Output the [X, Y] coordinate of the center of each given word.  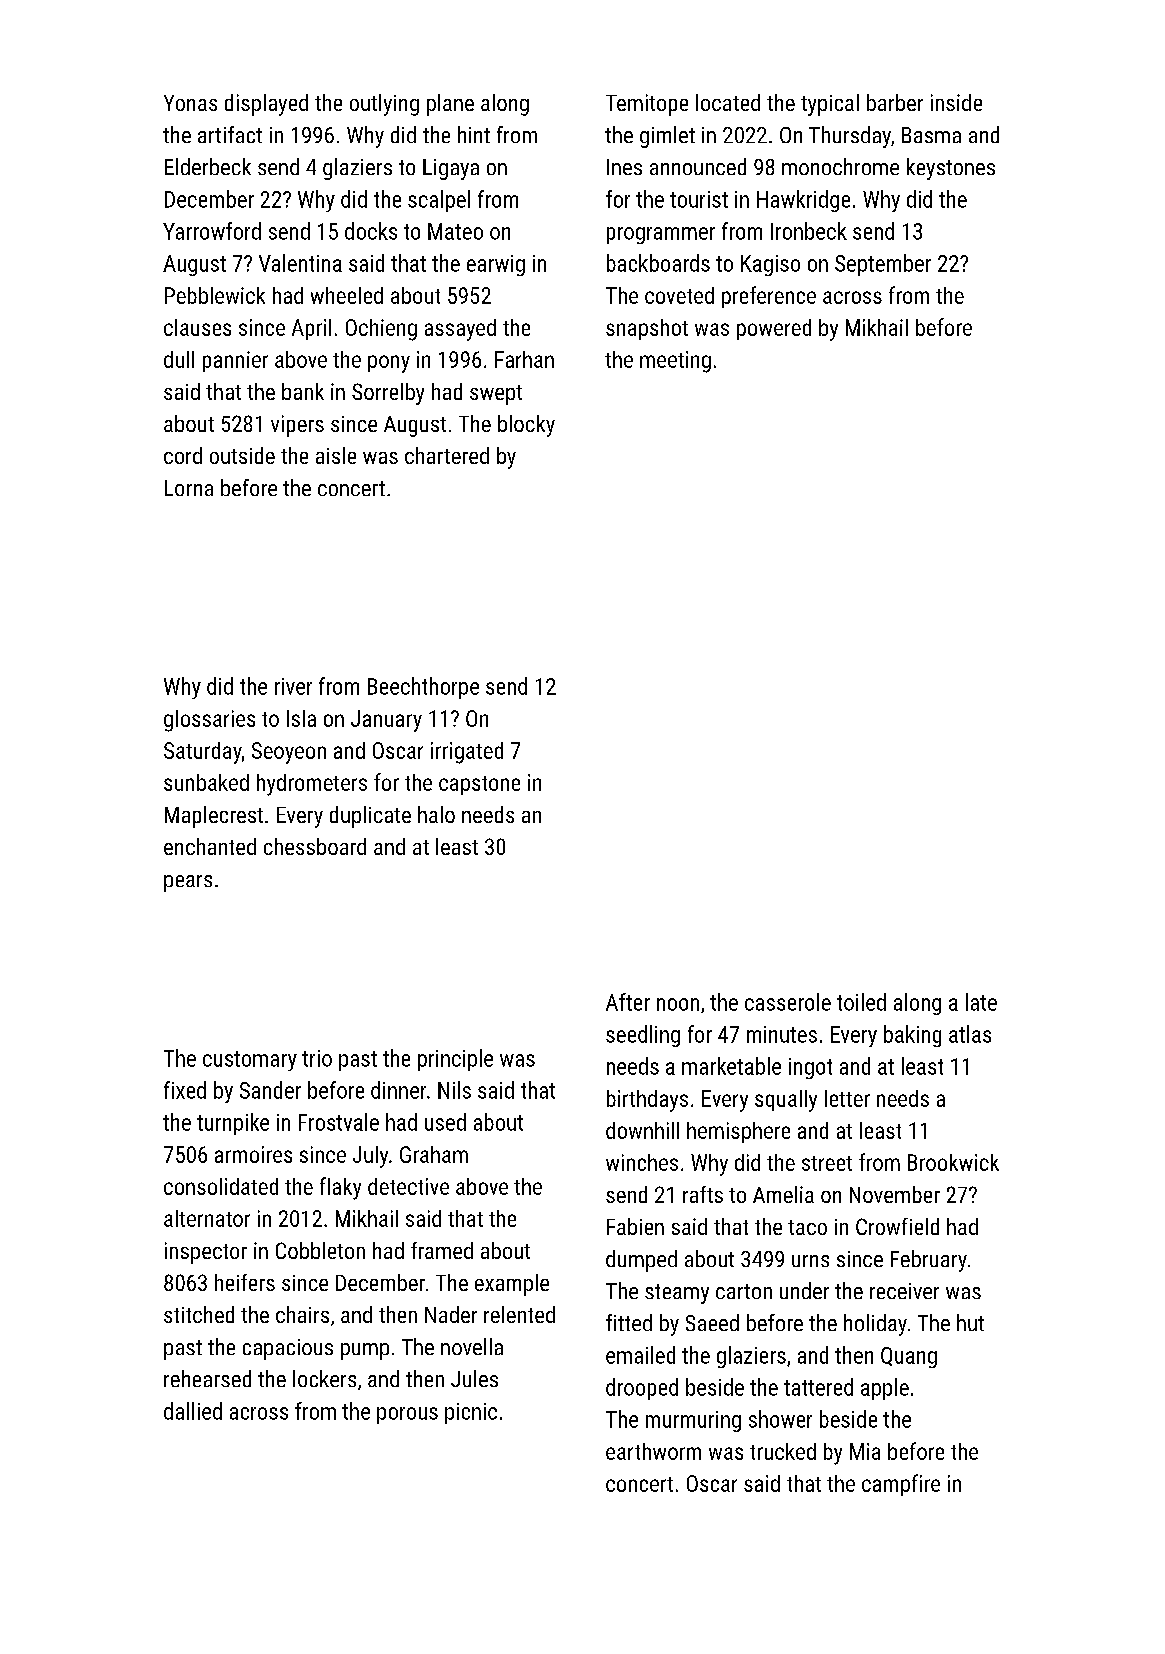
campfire [901, 1485]
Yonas [190, 103]
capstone [479, 785]
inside [956, 102]
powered [774, 329]
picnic [471, 1413]
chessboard [315, 846]
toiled [861, 1002]
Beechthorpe [423, 688]
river [293, 686]
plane [450, 105]
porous [407, 1415]
